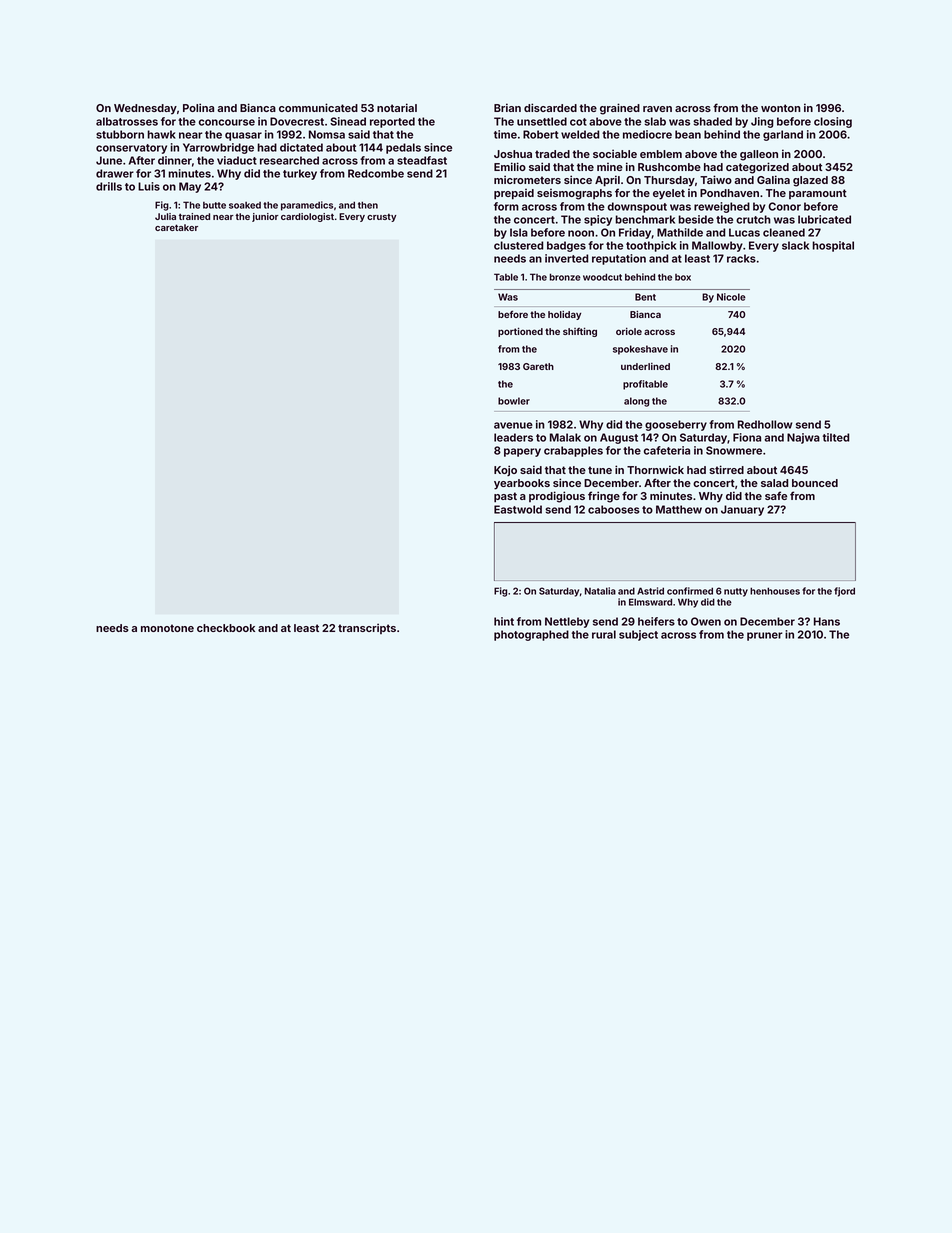 The image size is (952, 1233). I want to click on lubricated, so click(824, 219).
